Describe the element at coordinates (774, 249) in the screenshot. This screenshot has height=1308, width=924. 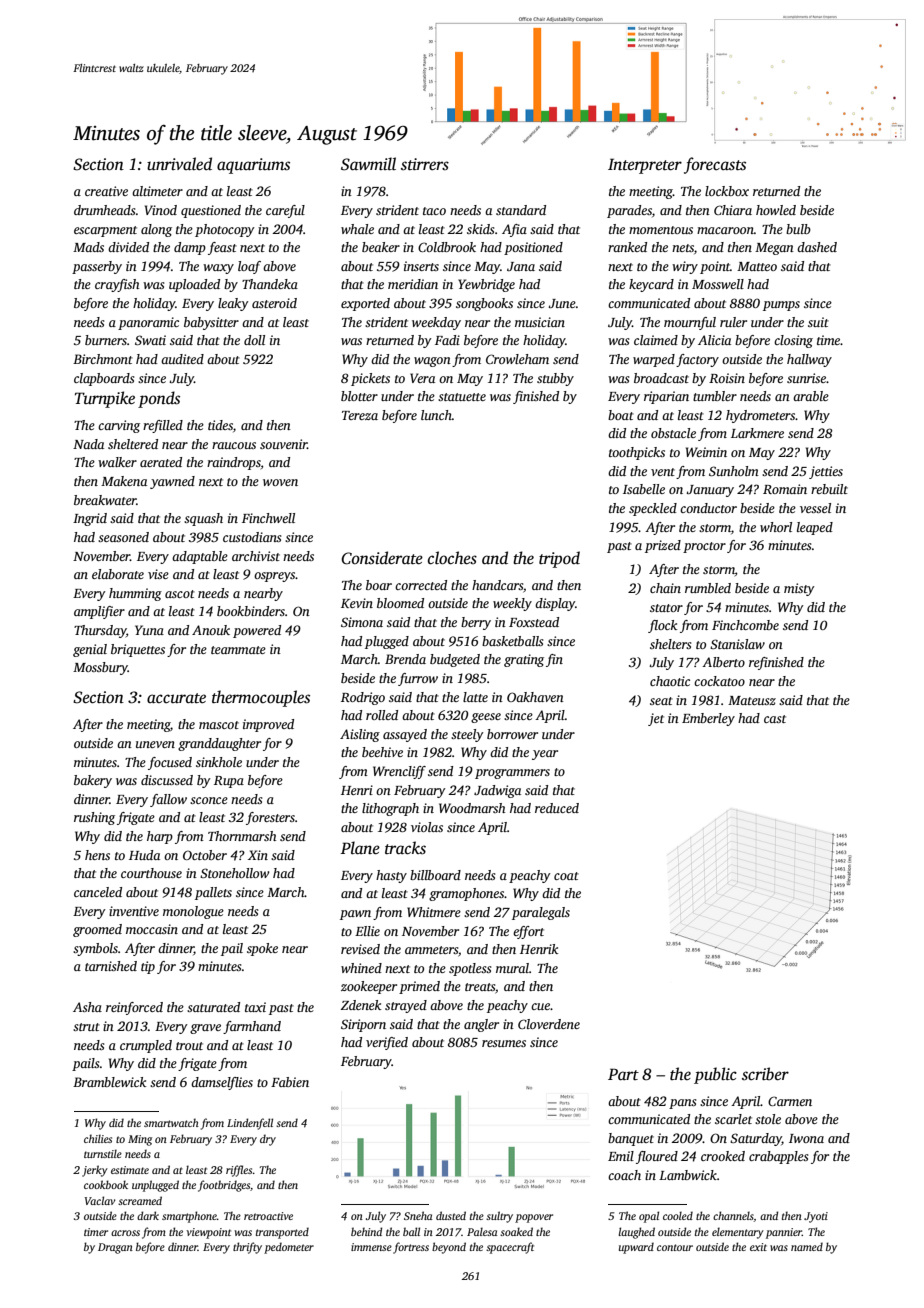
I see `Megan` at that location.
